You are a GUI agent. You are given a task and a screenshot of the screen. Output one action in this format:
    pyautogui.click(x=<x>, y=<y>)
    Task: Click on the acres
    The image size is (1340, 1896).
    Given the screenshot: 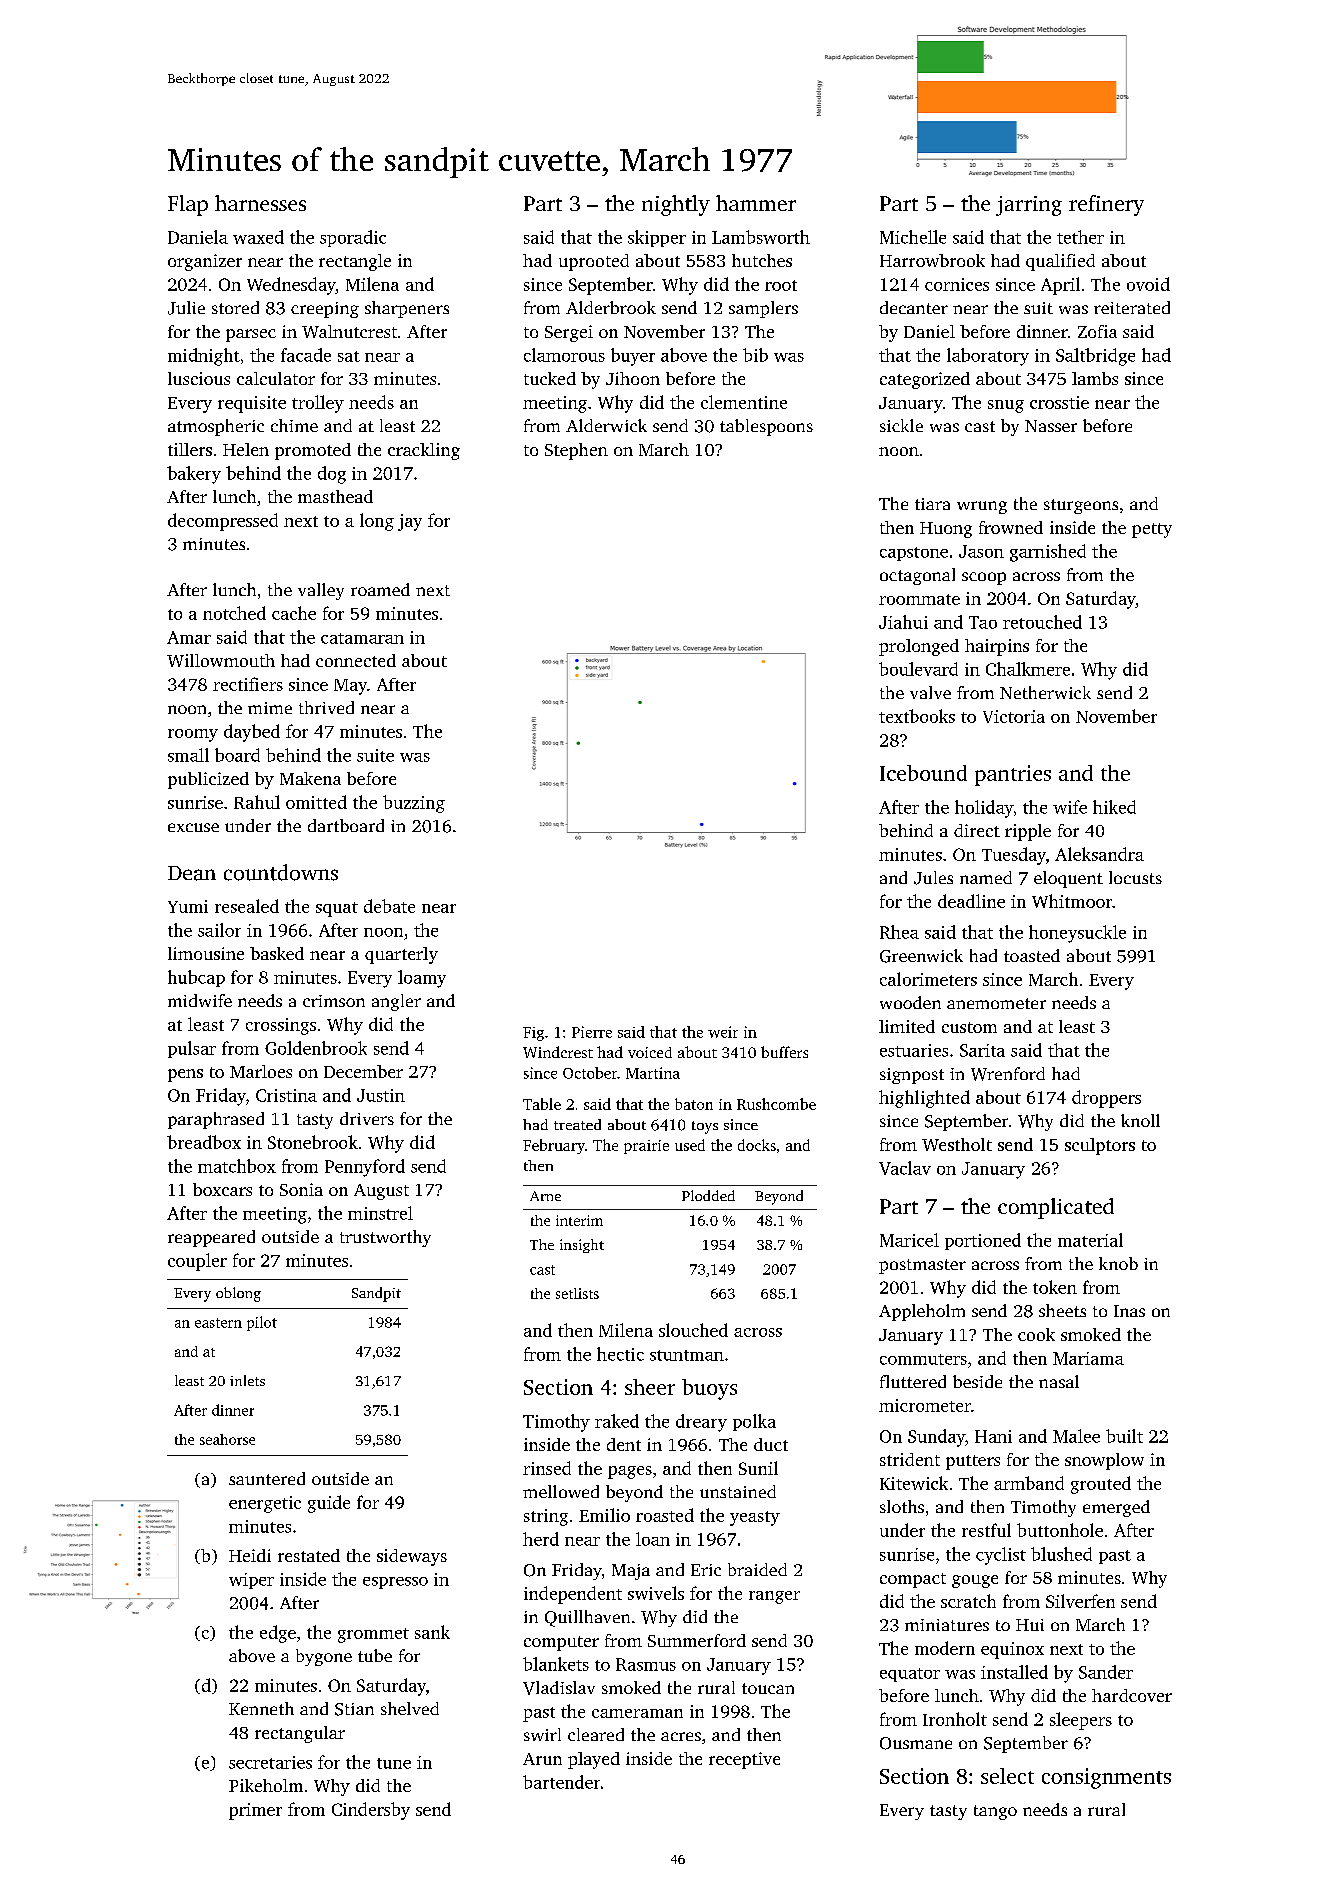 What is the action you would take?
    pyautogui.click(x=681, y=1736)
